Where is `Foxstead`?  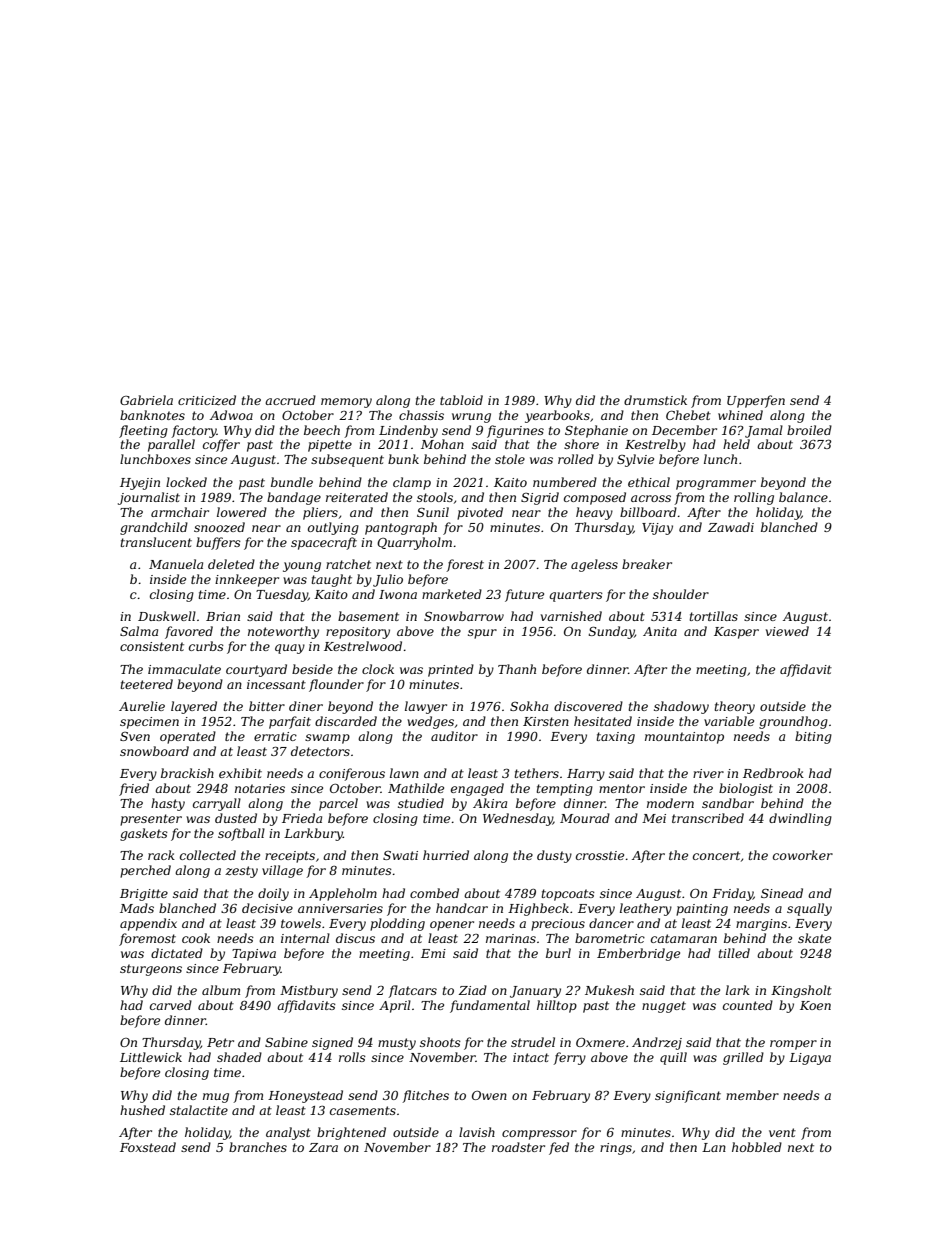
Foxstead is located at coordinates (148, 1147).
